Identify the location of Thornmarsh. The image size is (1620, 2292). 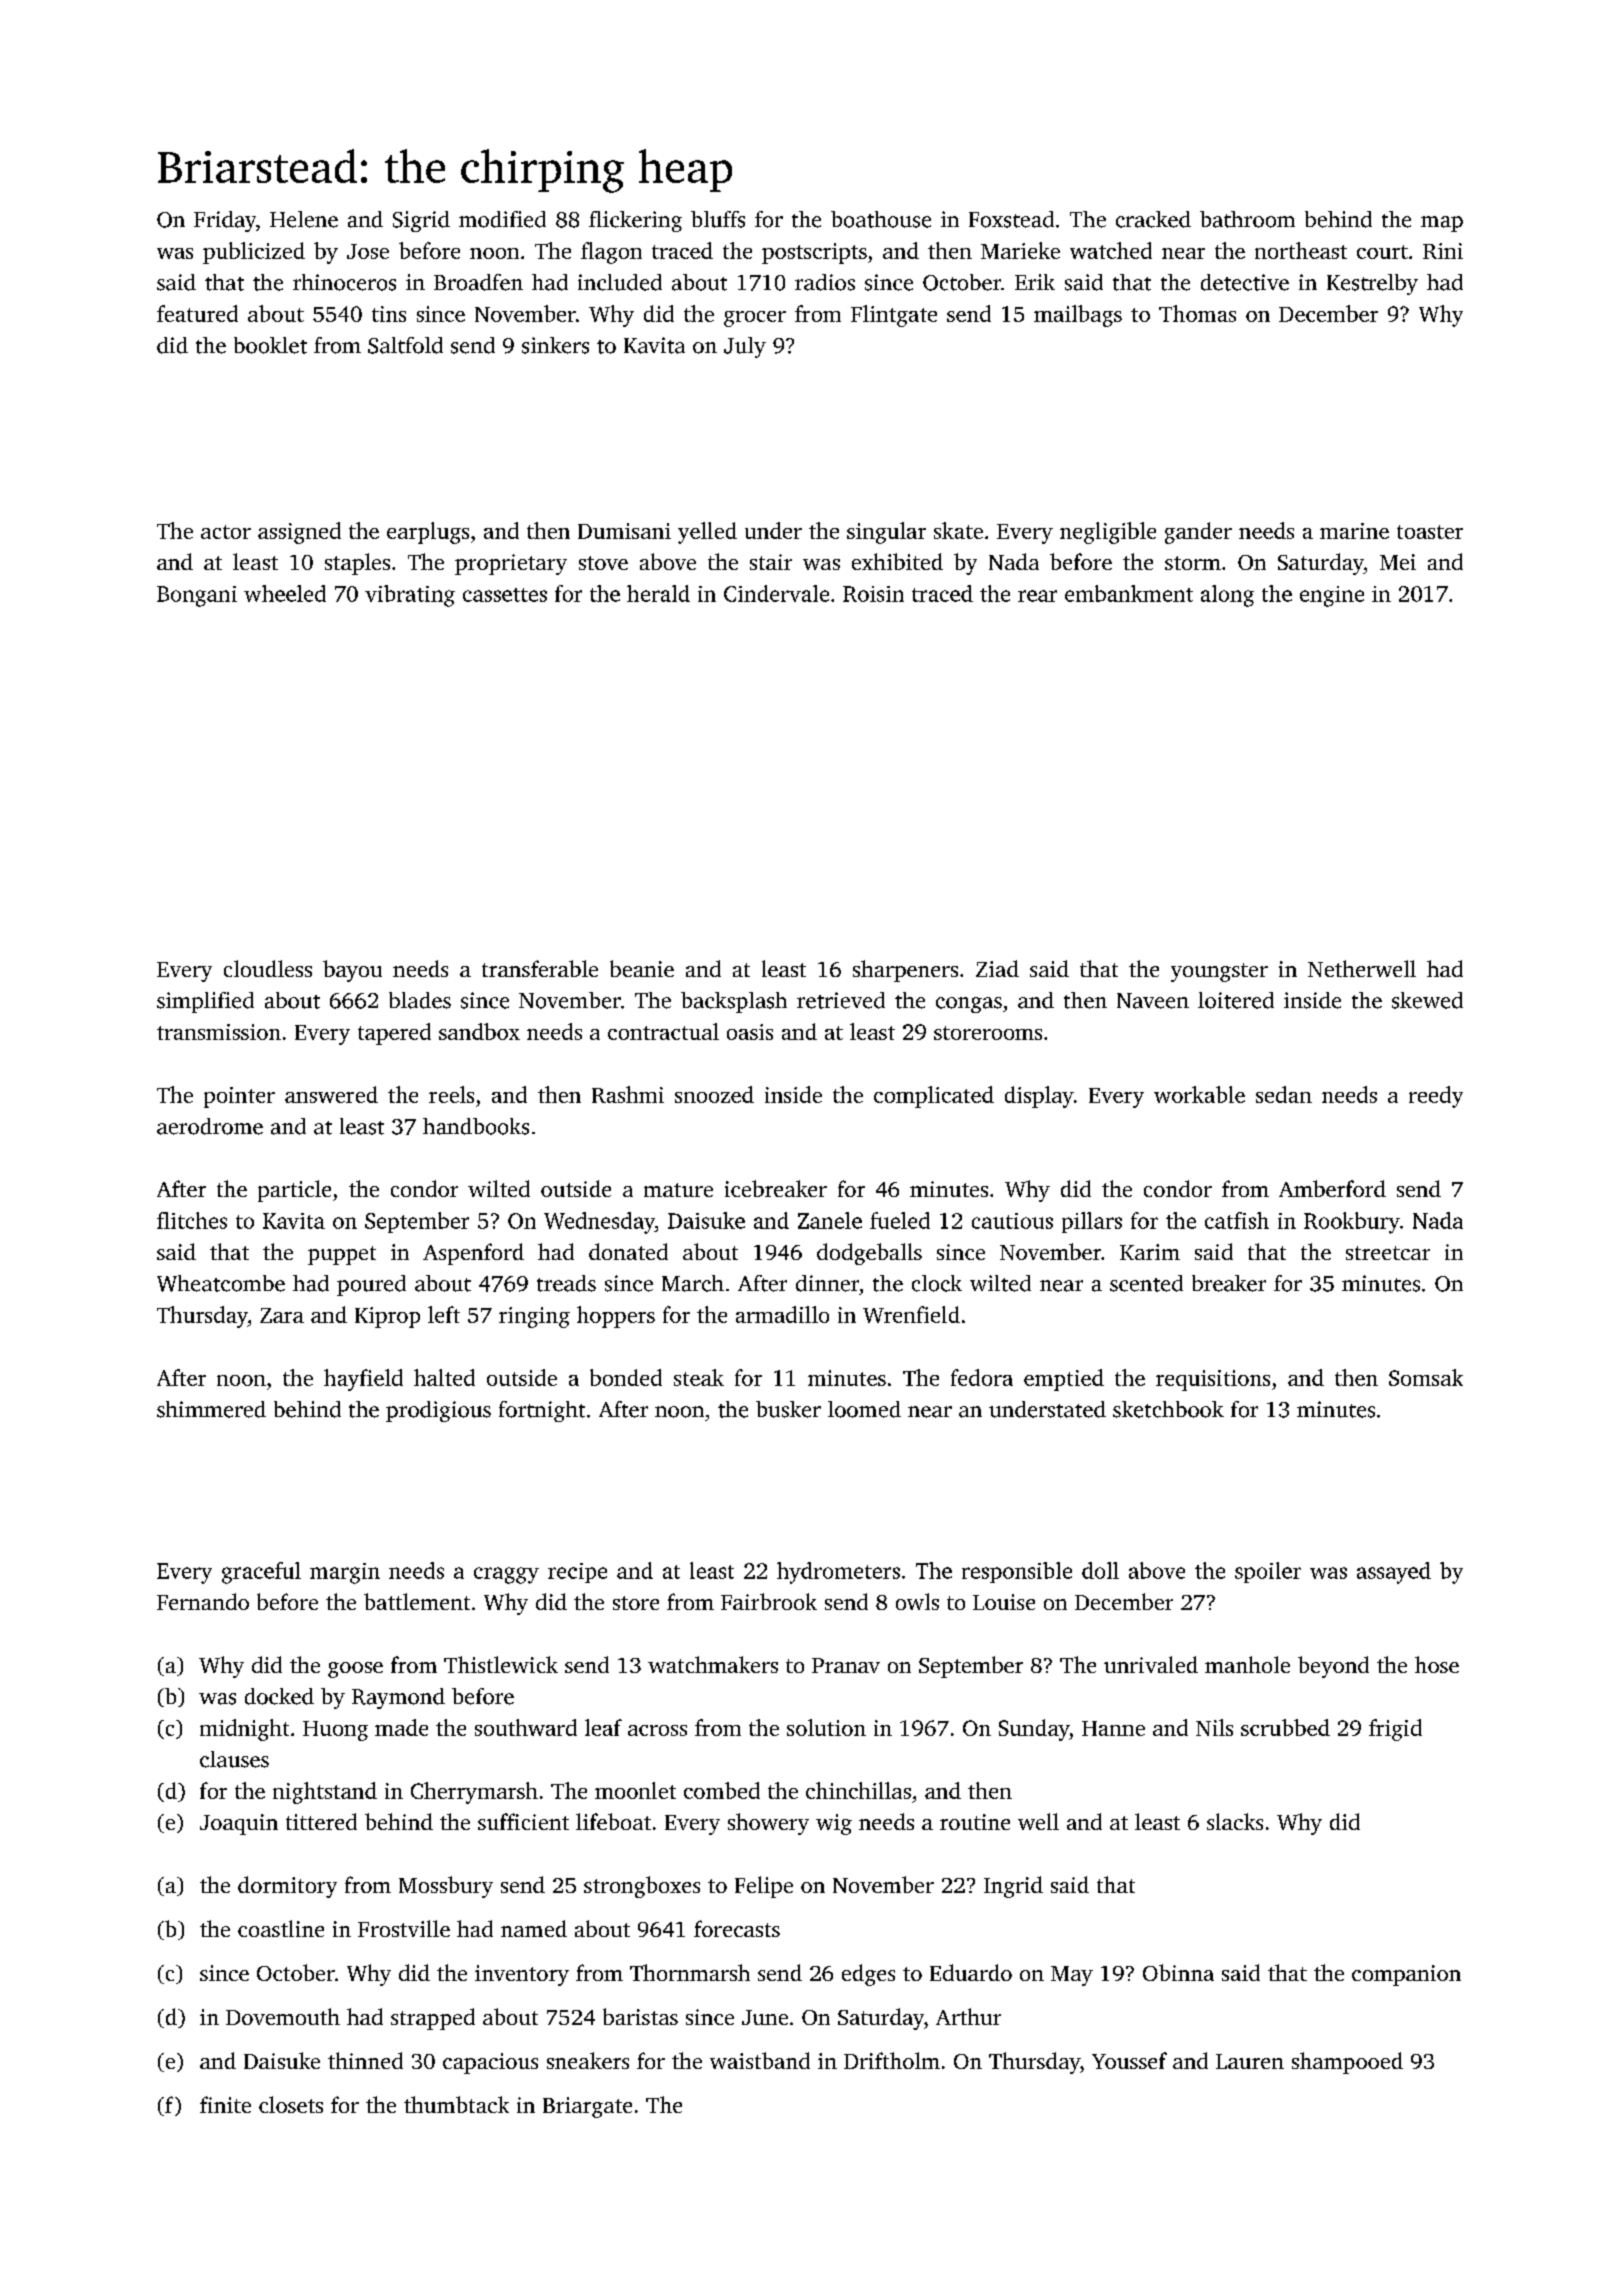
(690, 1972).
